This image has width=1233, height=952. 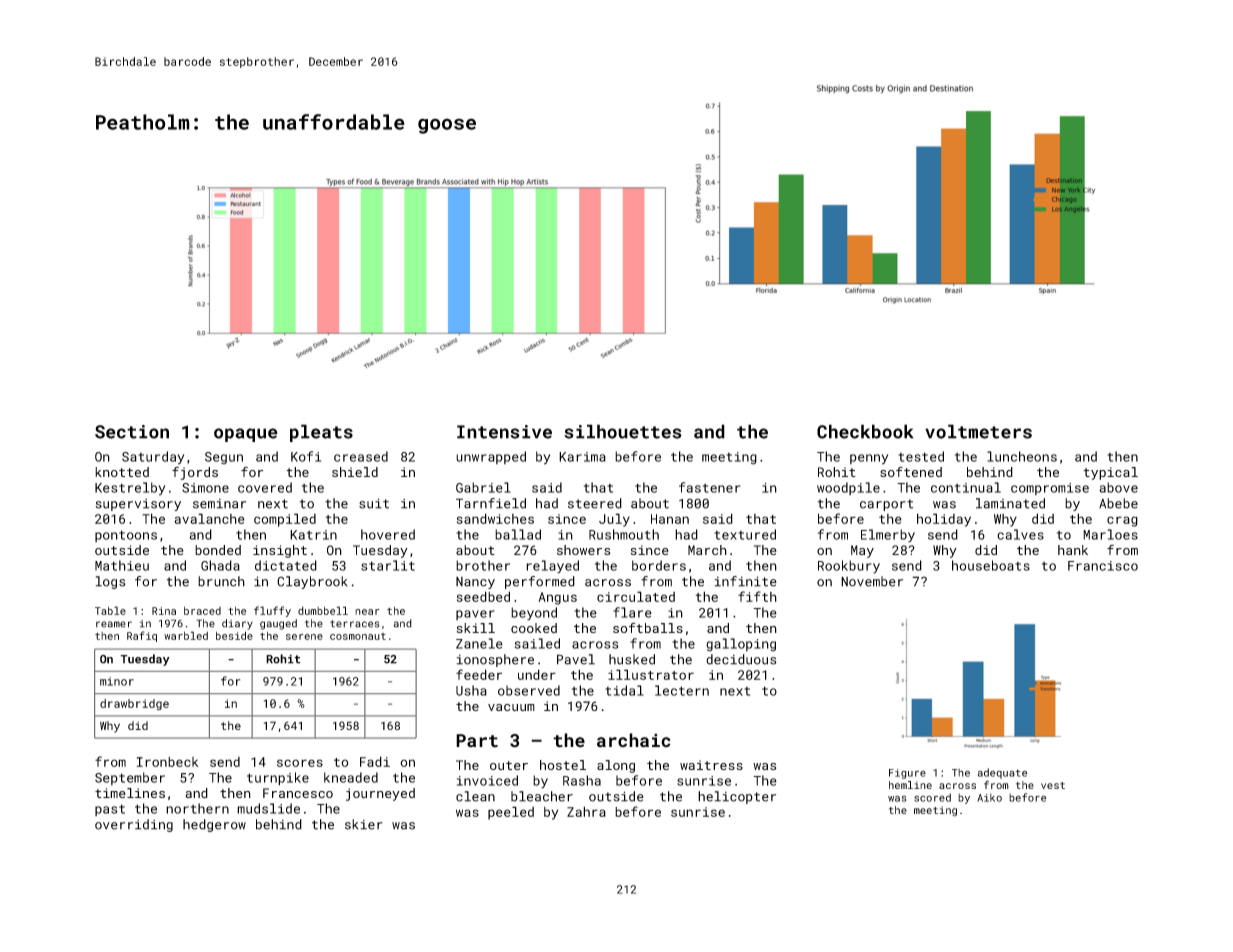 I want to click on Marloes, so click(x=1110, y=534).
